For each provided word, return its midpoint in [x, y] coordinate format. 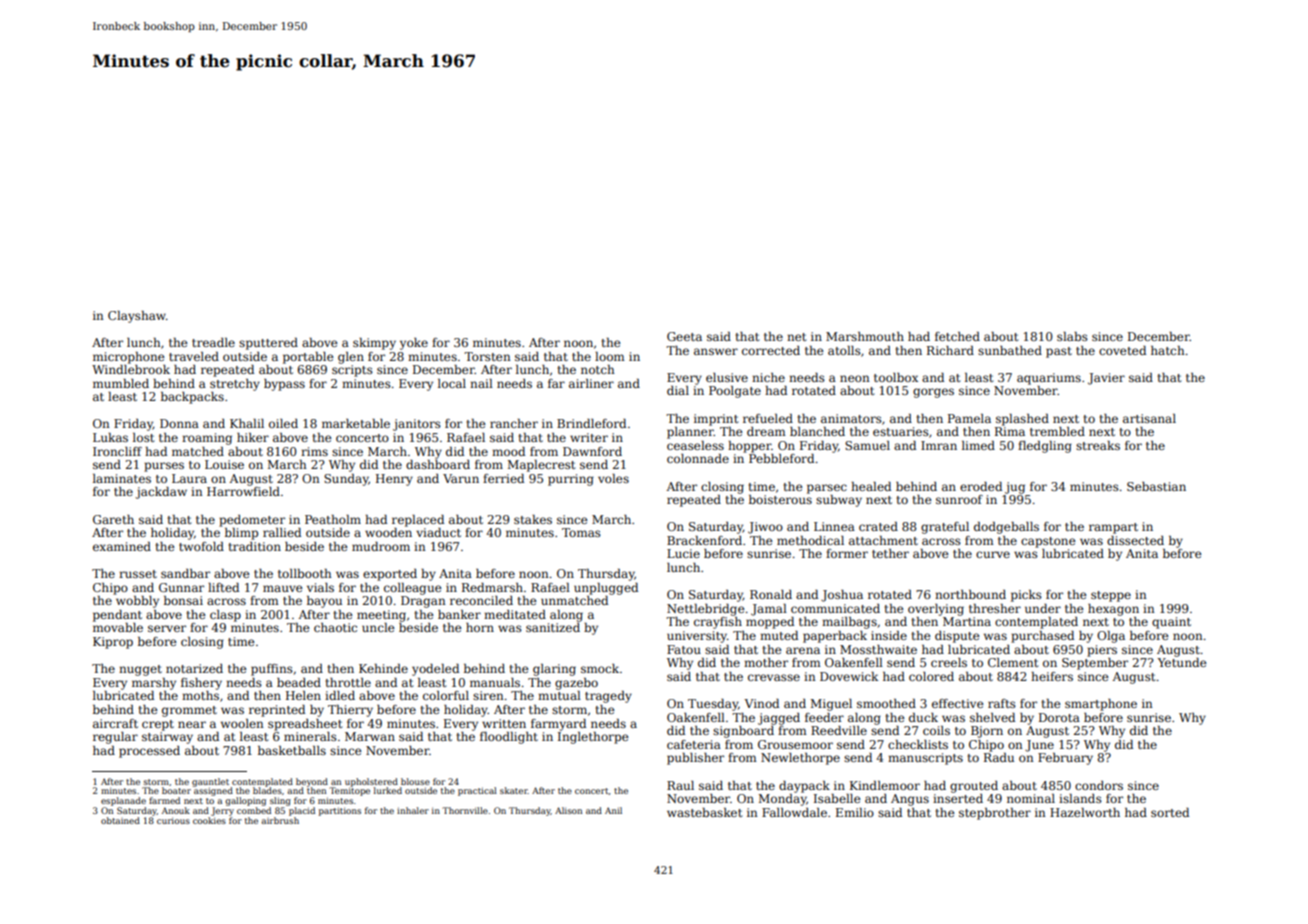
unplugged [606, 589]
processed [149, 752]
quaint [1171, 623]
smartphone [1101, 705]
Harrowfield [243, 491]
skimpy [374, 344]
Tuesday [713, 705]
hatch [1168, 350]
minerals [310, 736]
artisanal [1149, 418]
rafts [1002, 703]
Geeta [684, 336]
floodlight [509, 738]
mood [508, 451]
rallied [282, 532]
